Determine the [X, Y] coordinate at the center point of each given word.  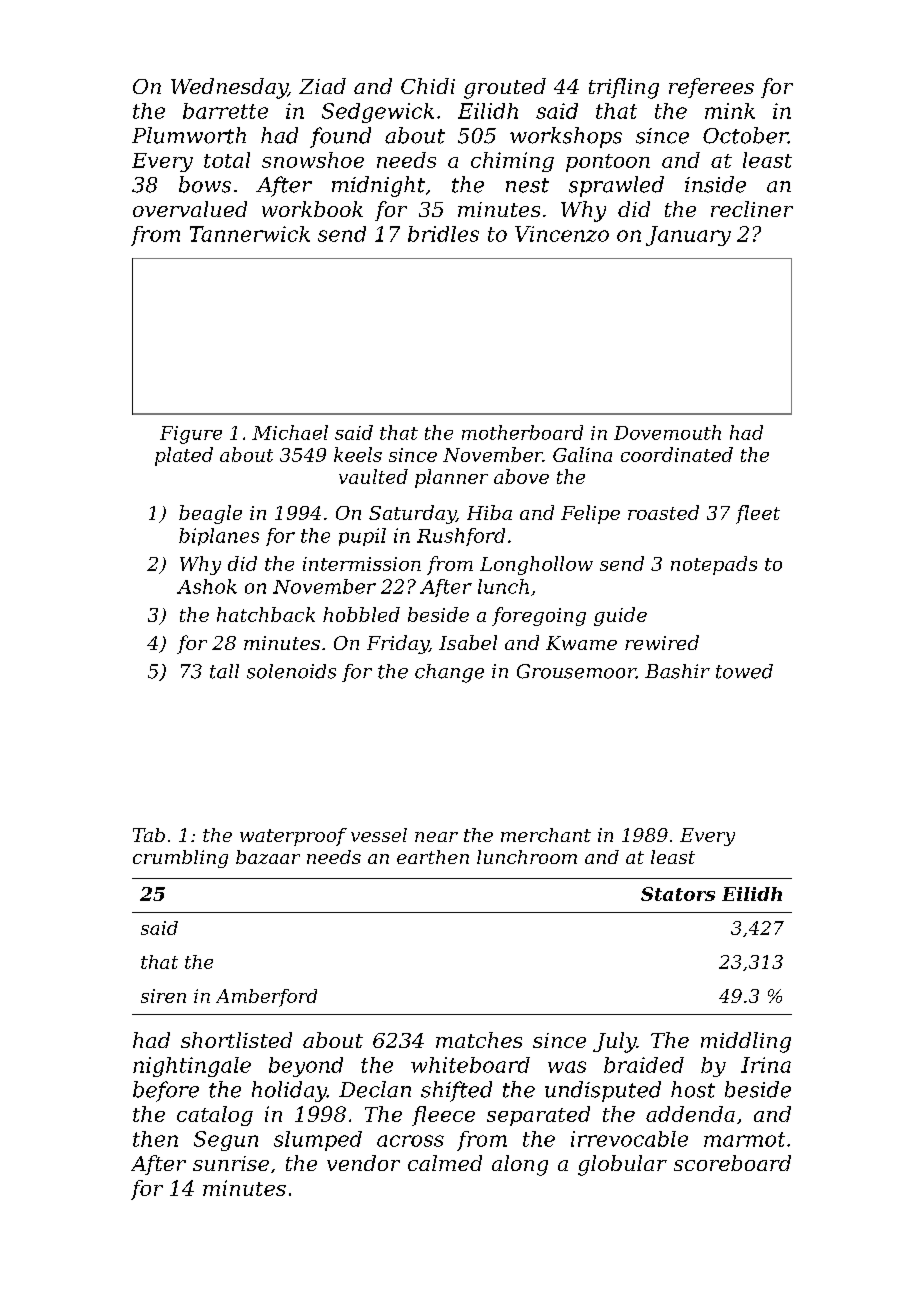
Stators [678, 894]
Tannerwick [250, 234]
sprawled [616, 186]
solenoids [291, 671]
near [436, 837]
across [410, 1141]
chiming [512, 162]
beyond [306, 1067]
